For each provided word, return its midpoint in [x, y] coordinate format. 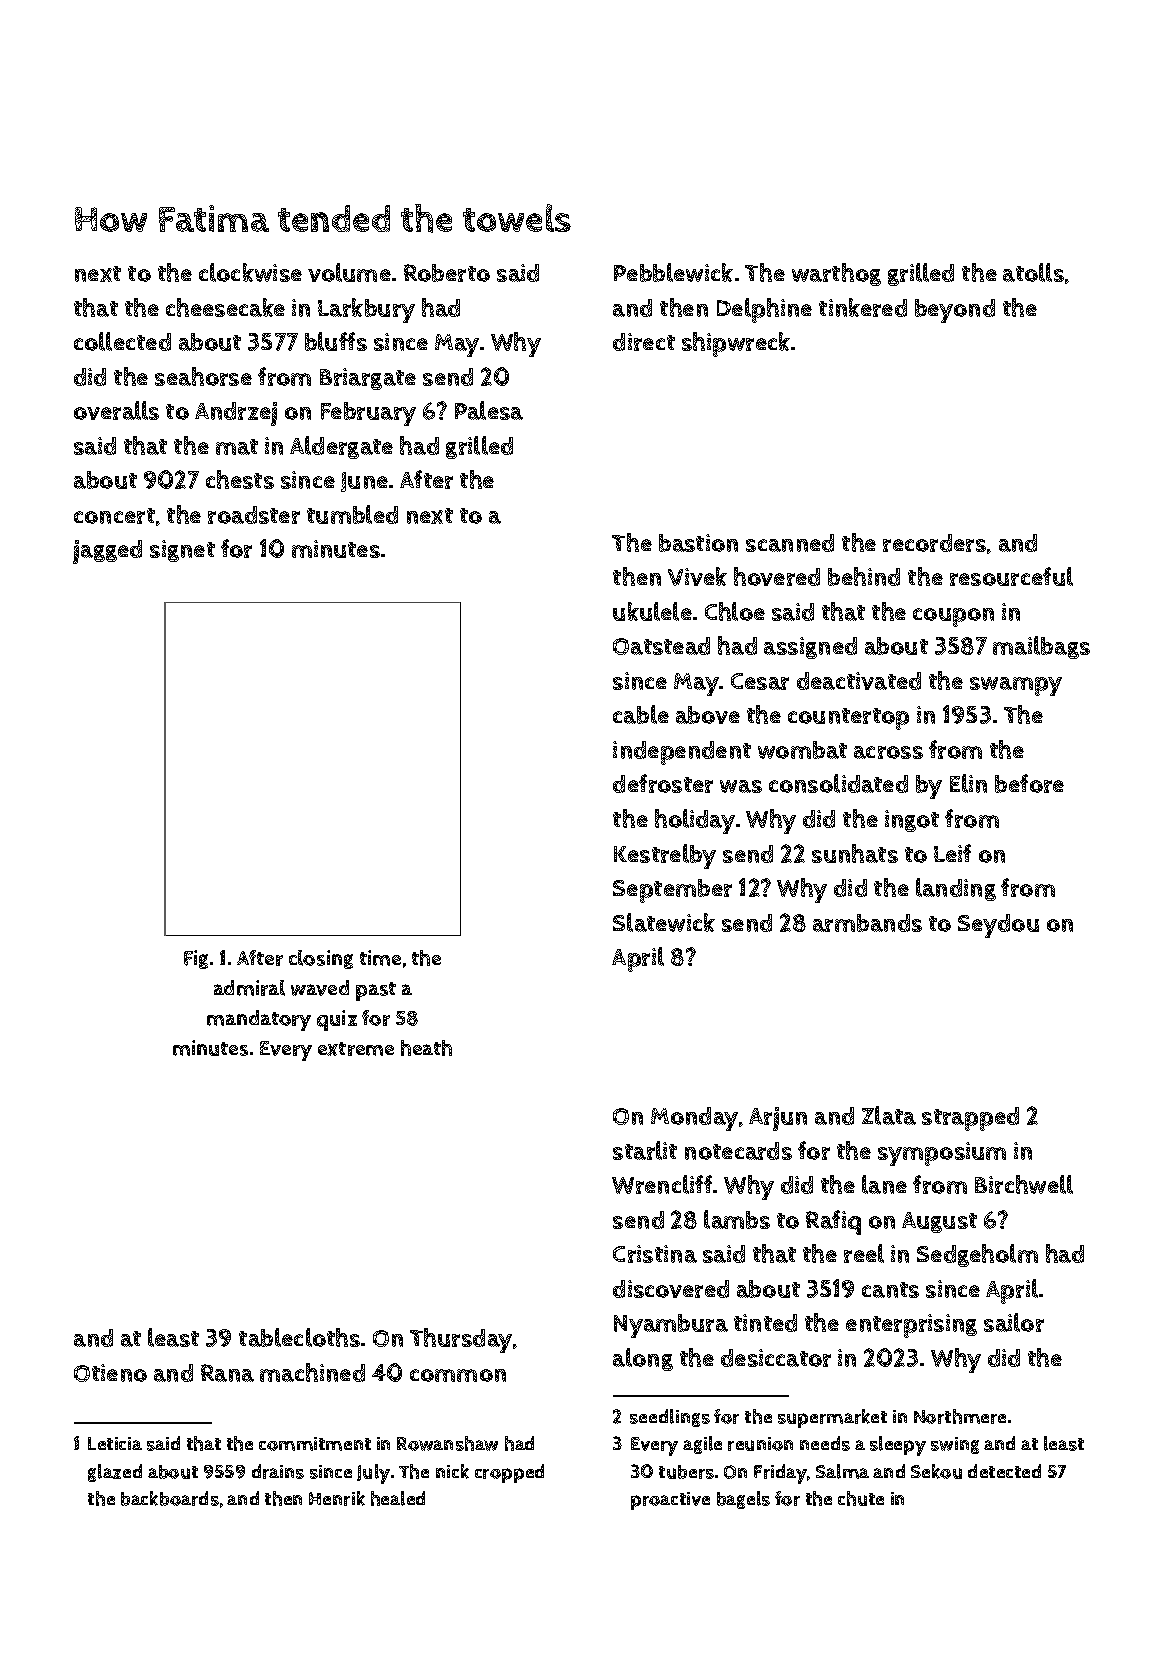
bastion [698, 543]
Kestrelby [665, 856]
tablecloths [299, 1337]
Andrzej [236, 414]
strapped [970, 1119]
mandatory [259, 1020]
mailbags [1041, 647]
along [643, 1359]
